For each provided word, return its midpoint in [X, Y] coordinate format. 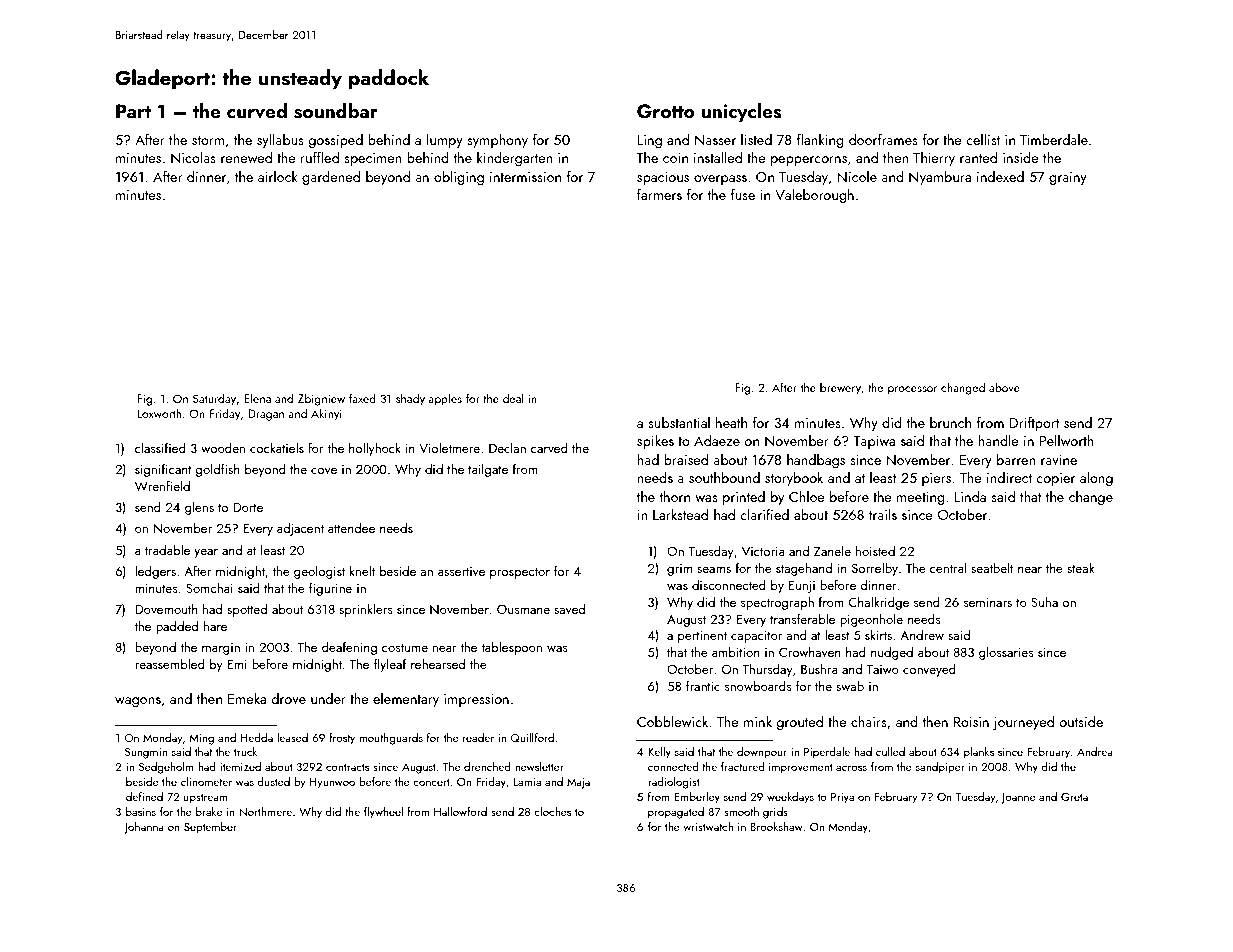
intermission [525, 177]
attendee [351, 527]
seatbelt [992, 567]
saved [569, 608]
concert [431, 782]
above [1004, 387]
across [851, 768]
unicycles [741, 112]
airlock [278, 176]
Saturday [214, 399]
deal [513, 398]
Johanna [144, 828]
